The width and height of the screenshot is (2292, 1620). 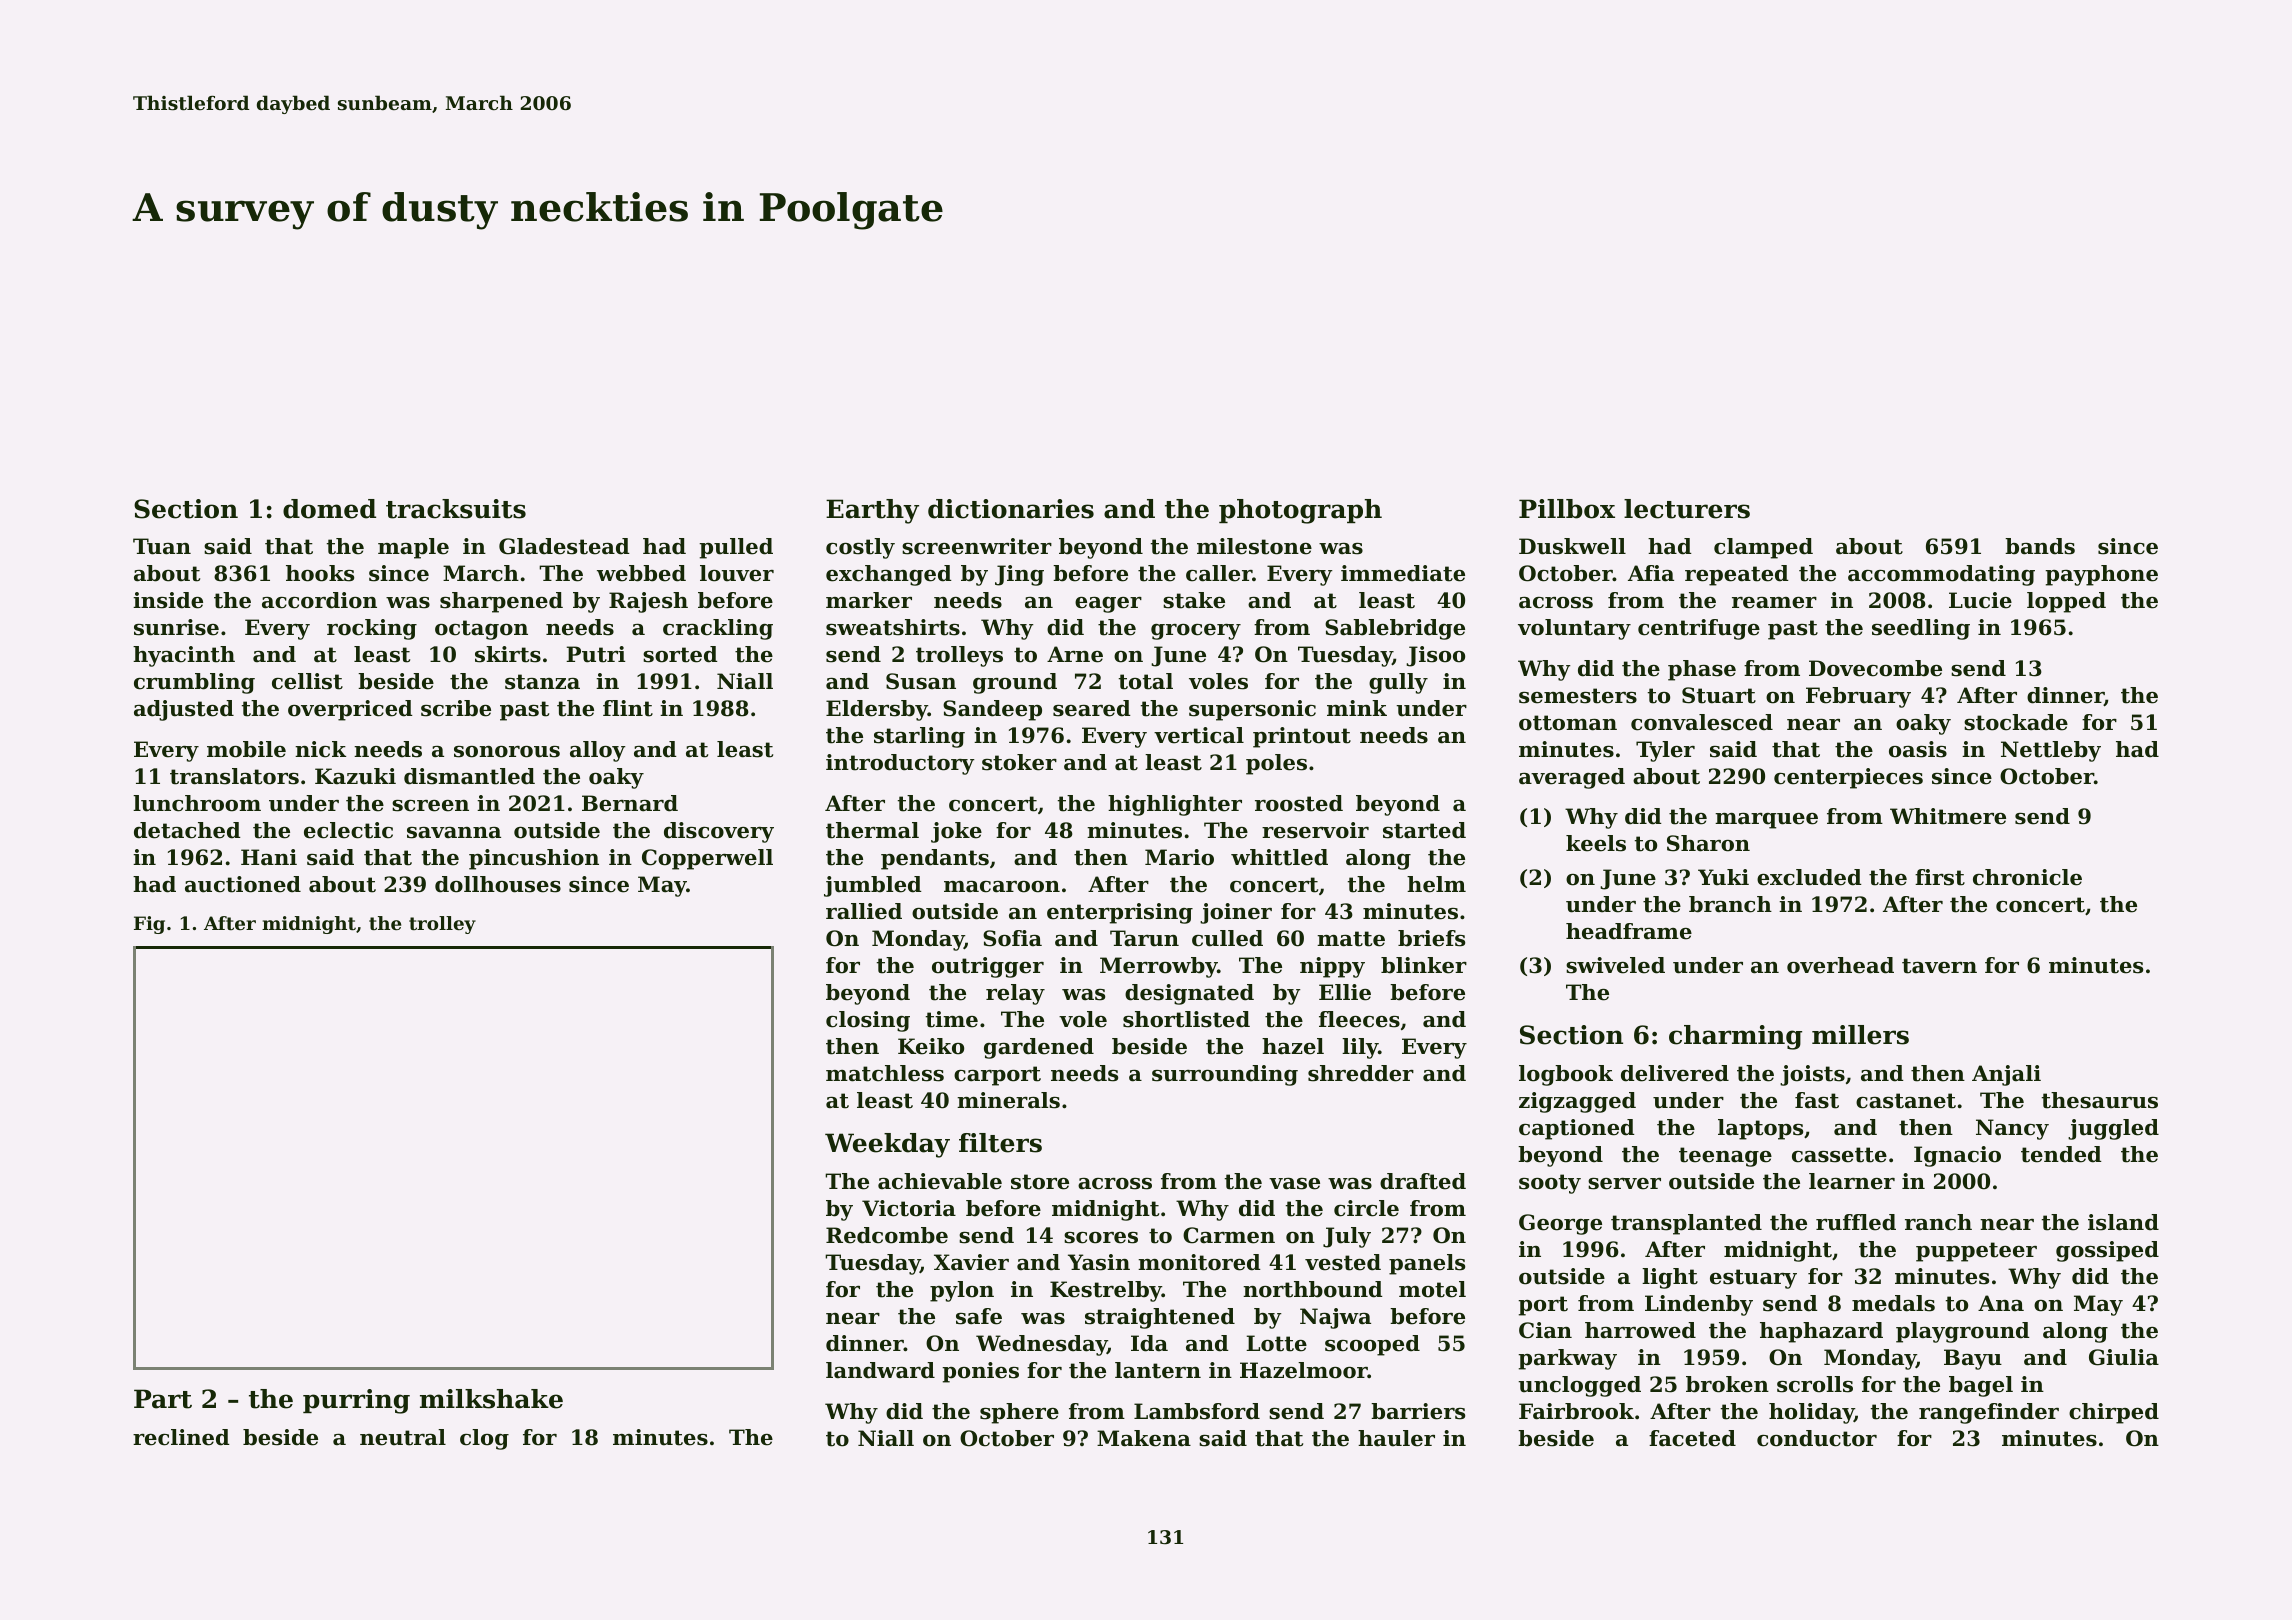 I want to click on grocery, so click(x=1196, y=632).
